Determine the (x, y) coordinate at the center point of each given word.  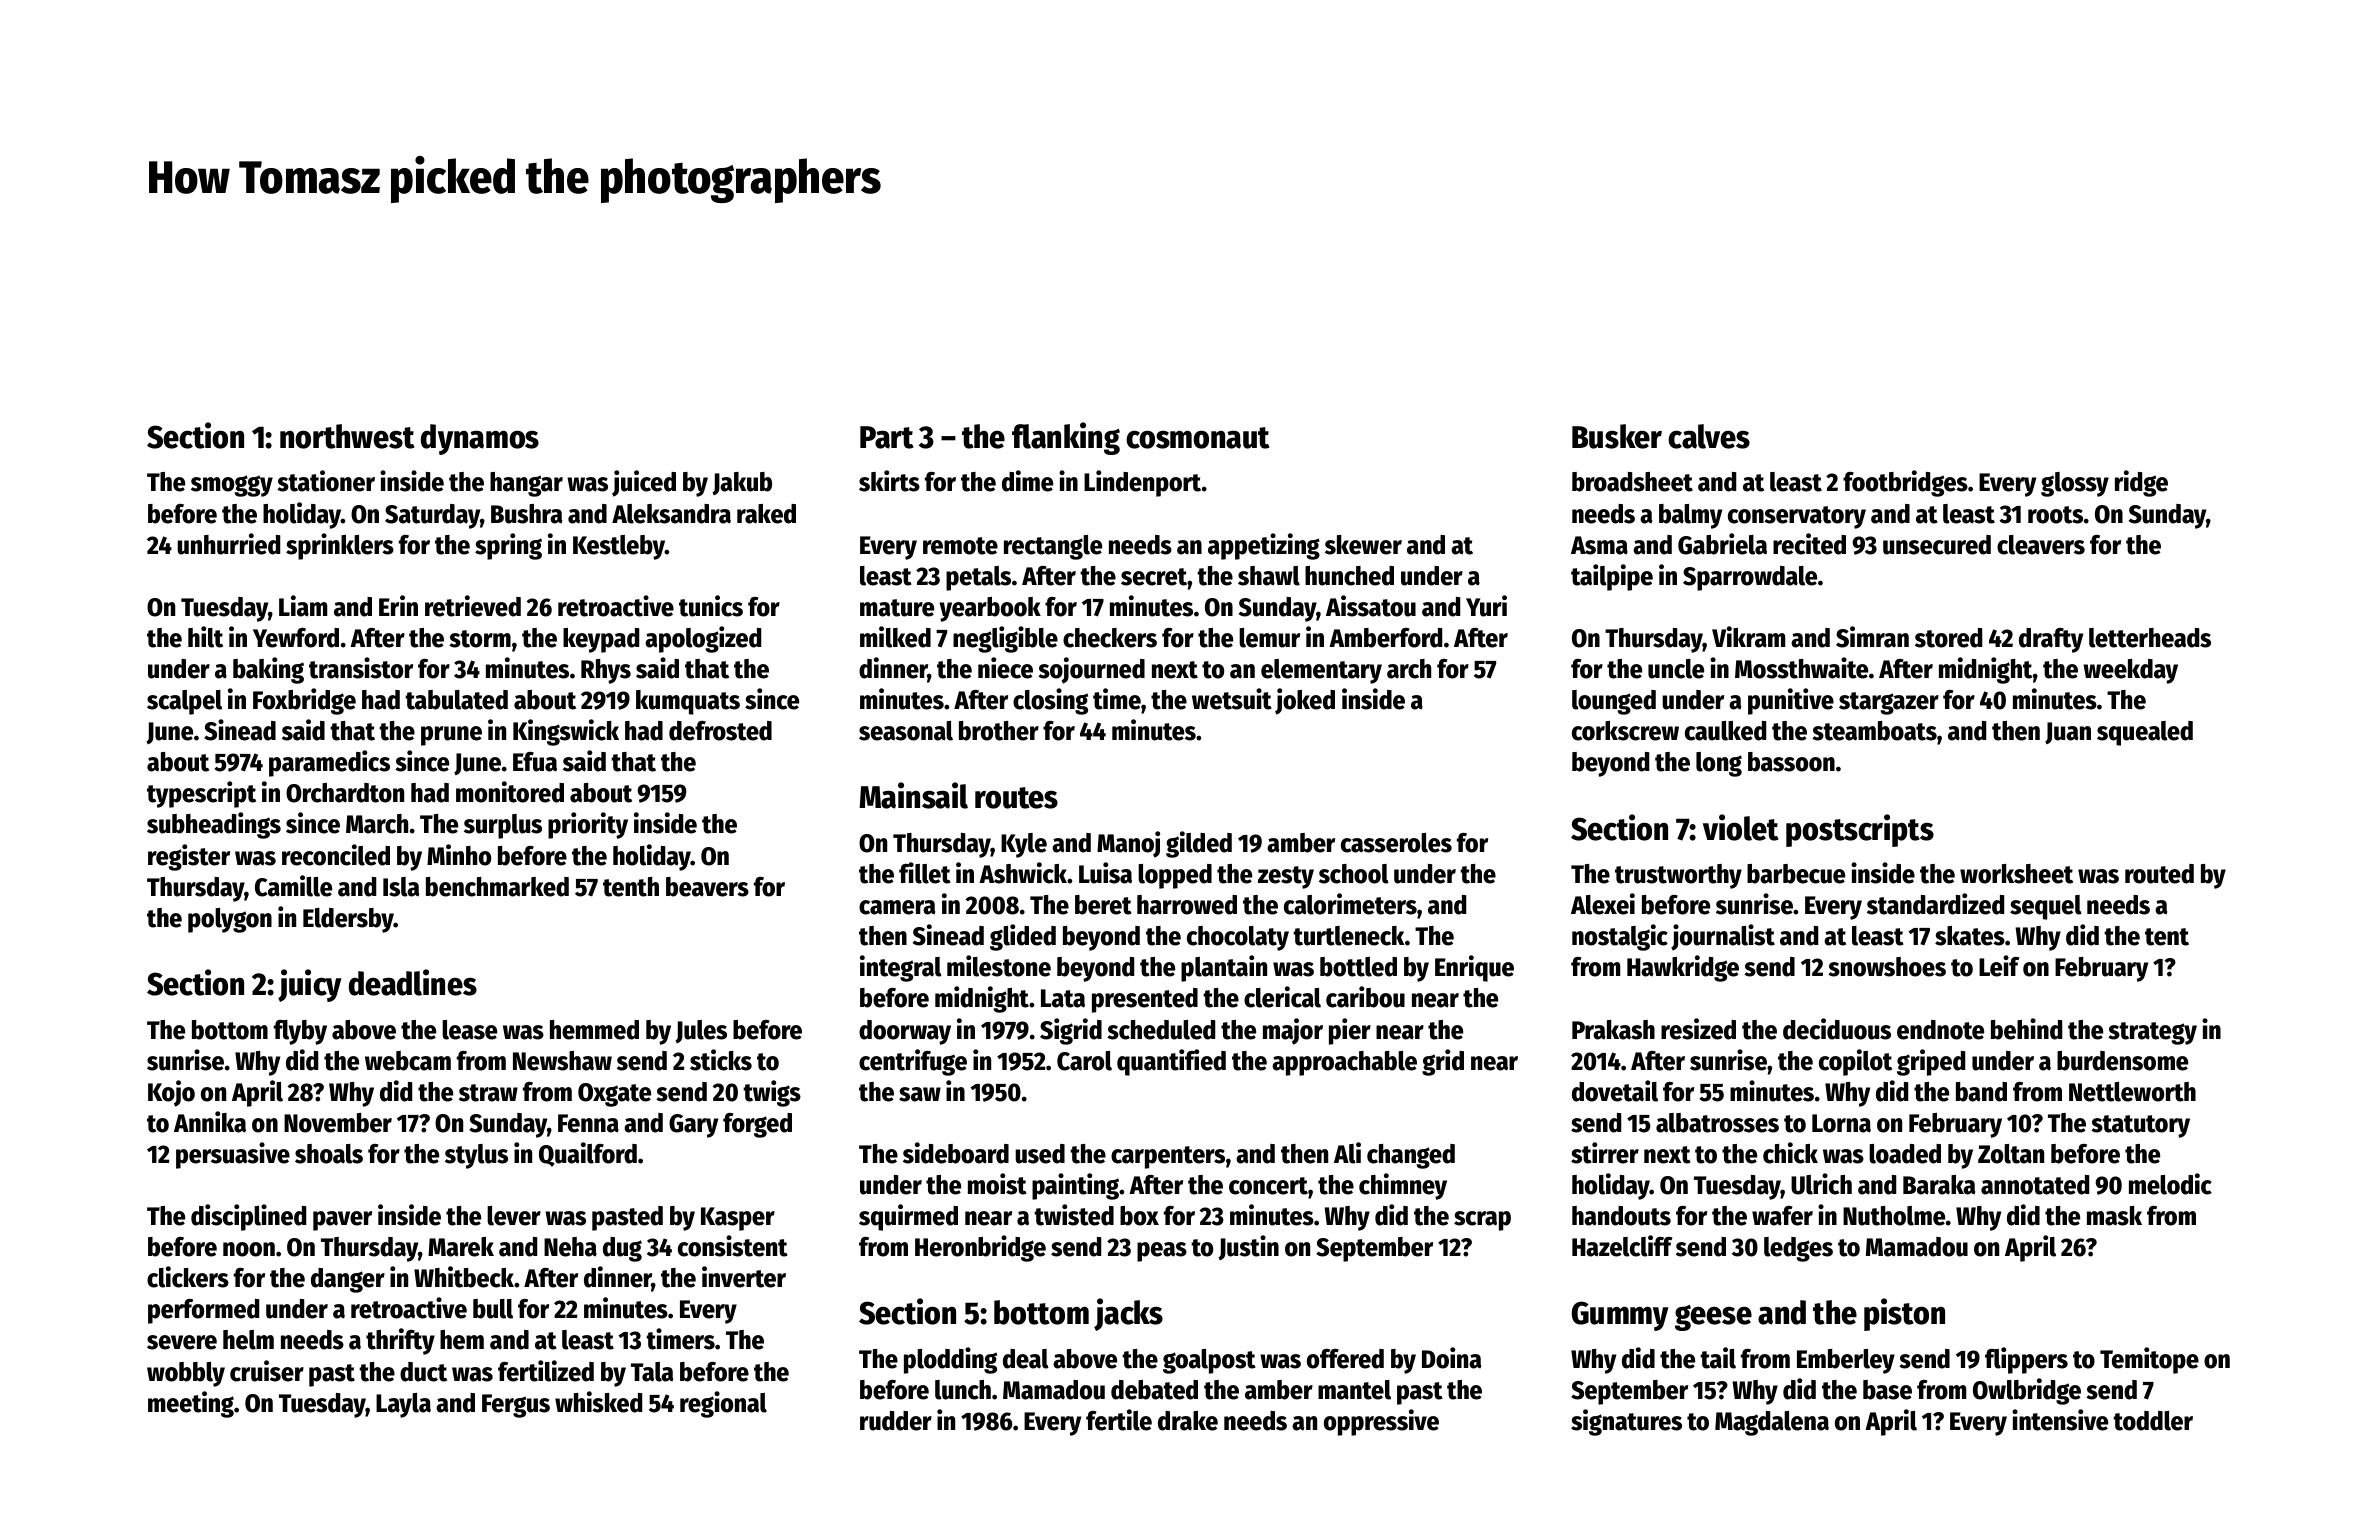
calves (1709, 436)
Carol (1084, 1061)
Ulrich (1821, 1184)
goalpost (1209, 1361)
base (1887, 1390)
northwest (347, 436)
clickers (188, 1277)
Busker (1617, 436)
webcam (408, 1061)
